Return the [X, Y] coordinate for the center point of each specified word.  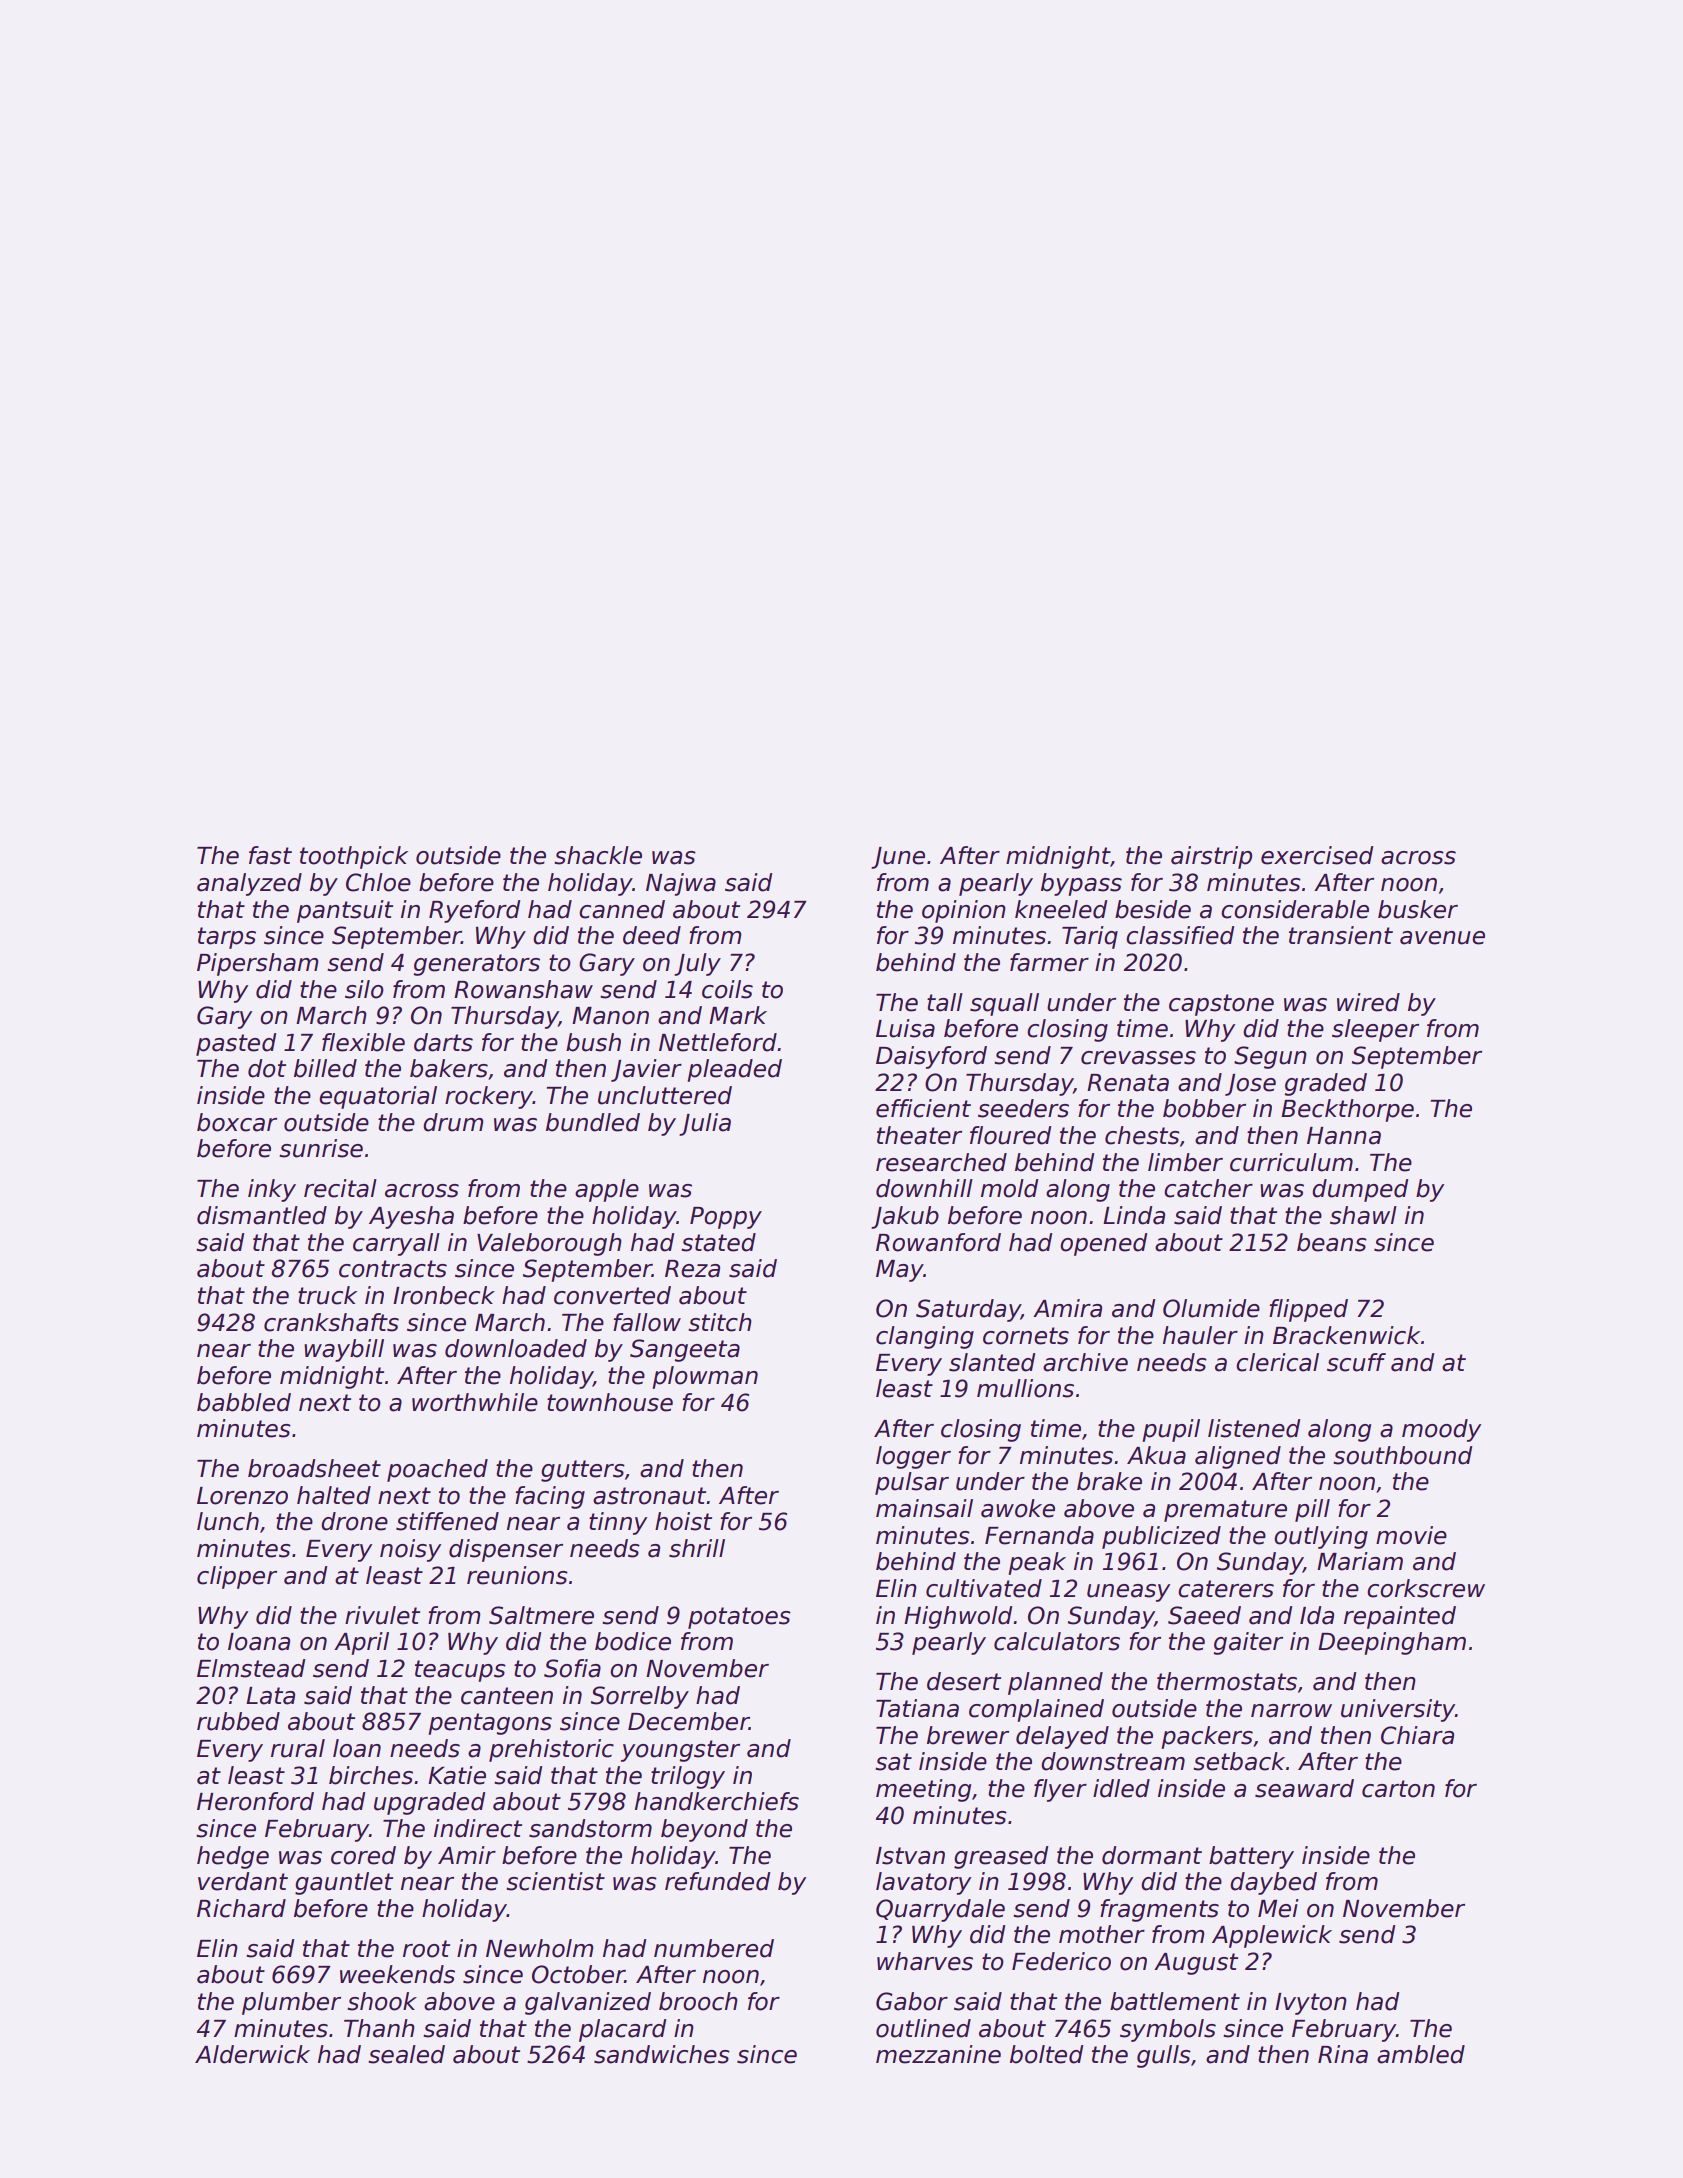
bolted [1046, 2054]
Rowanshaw [523, 989]
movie [1411, 1535]
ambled [1421, 2054]
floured [1010, 1135]
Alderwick [252, 2054]
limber [1185, 1162]
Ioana [259, 1642]
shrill [697, 1548]
